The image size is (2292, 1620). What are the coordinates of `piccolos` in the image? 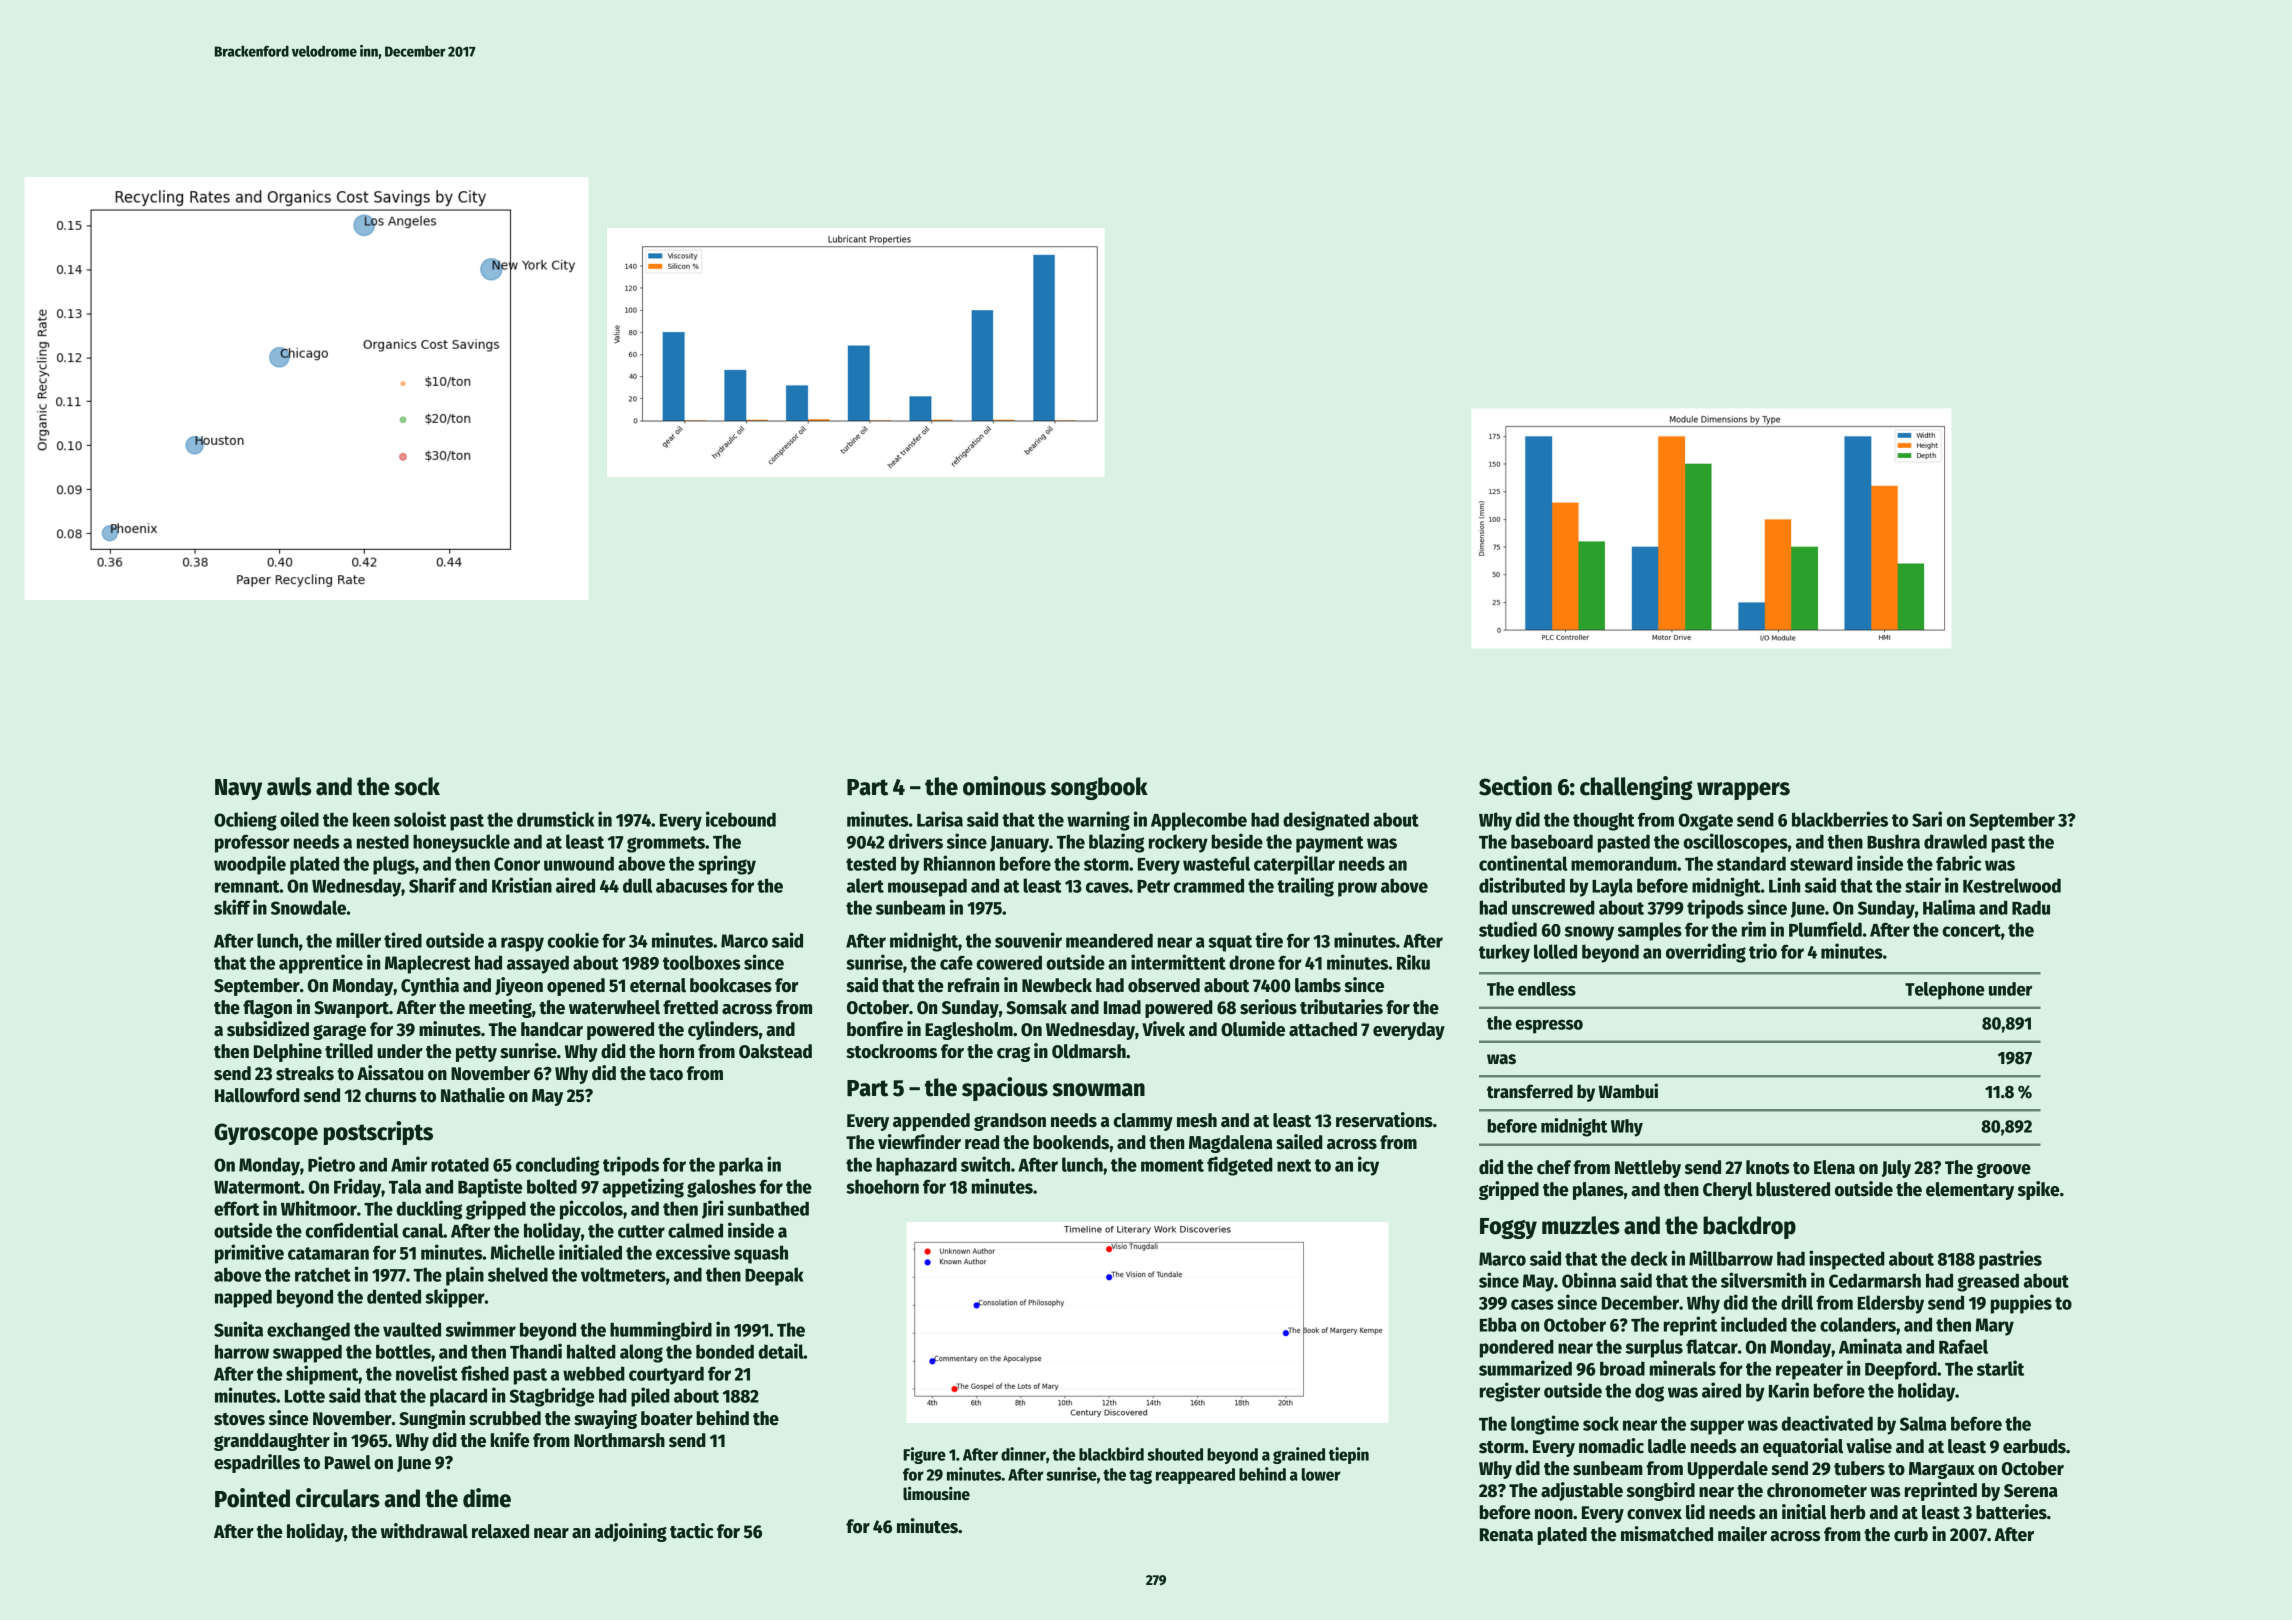 It's located at (591, 1210).
